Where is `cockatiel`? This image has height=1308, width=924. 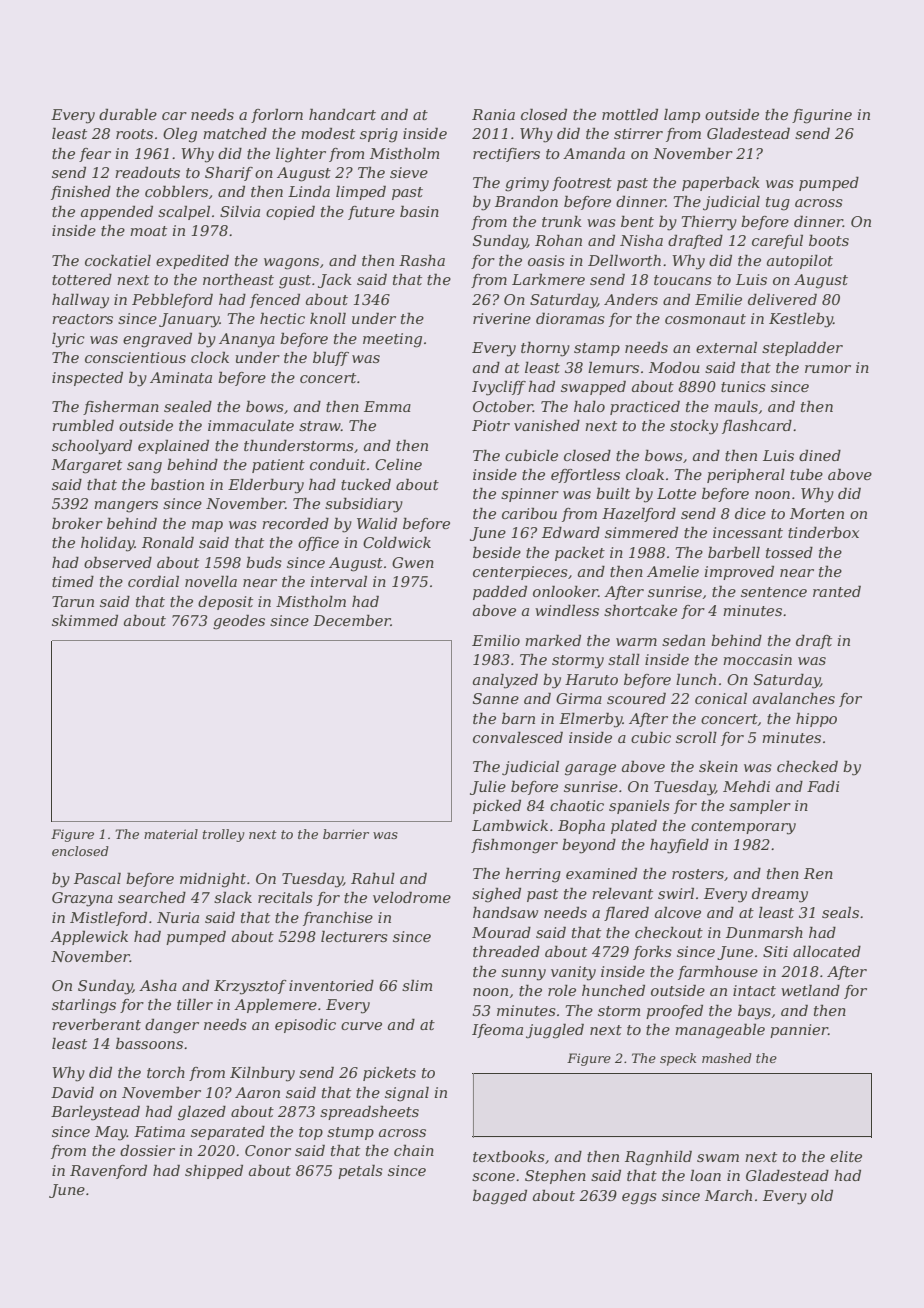 cockatiel is located at coordinates (118, 260).
